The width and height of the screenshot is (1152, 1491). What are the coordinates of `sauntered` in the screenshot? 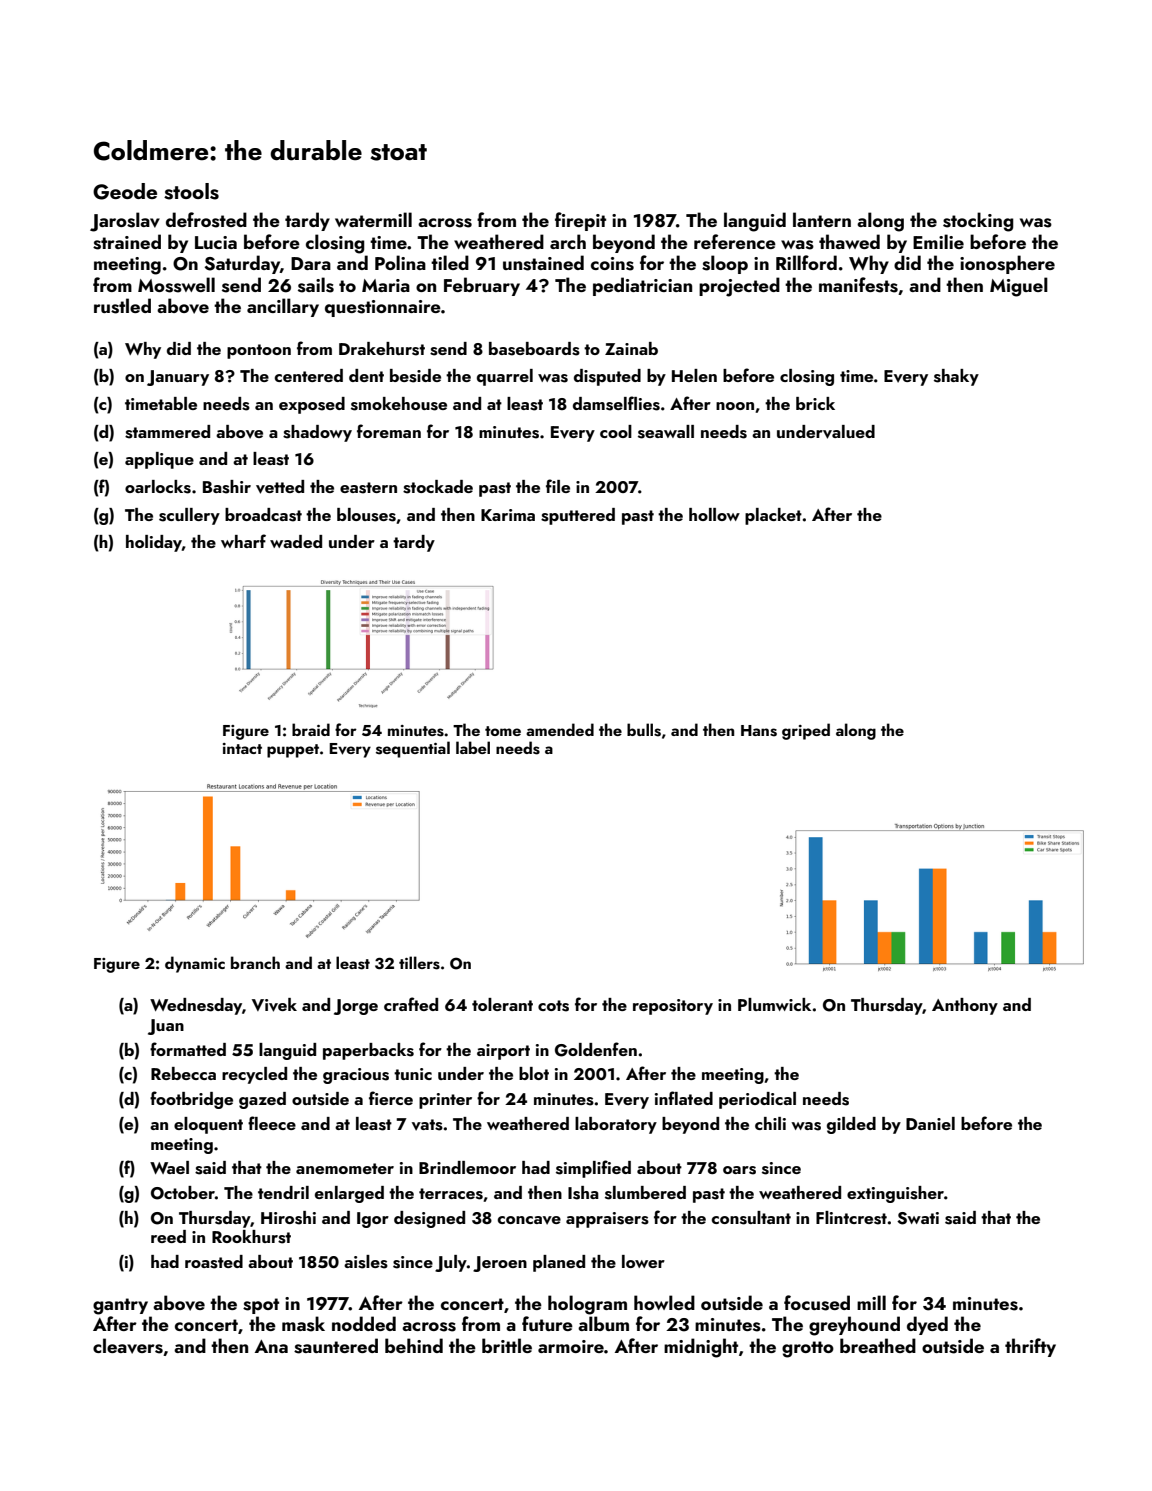 It's located at (336, 1346).
